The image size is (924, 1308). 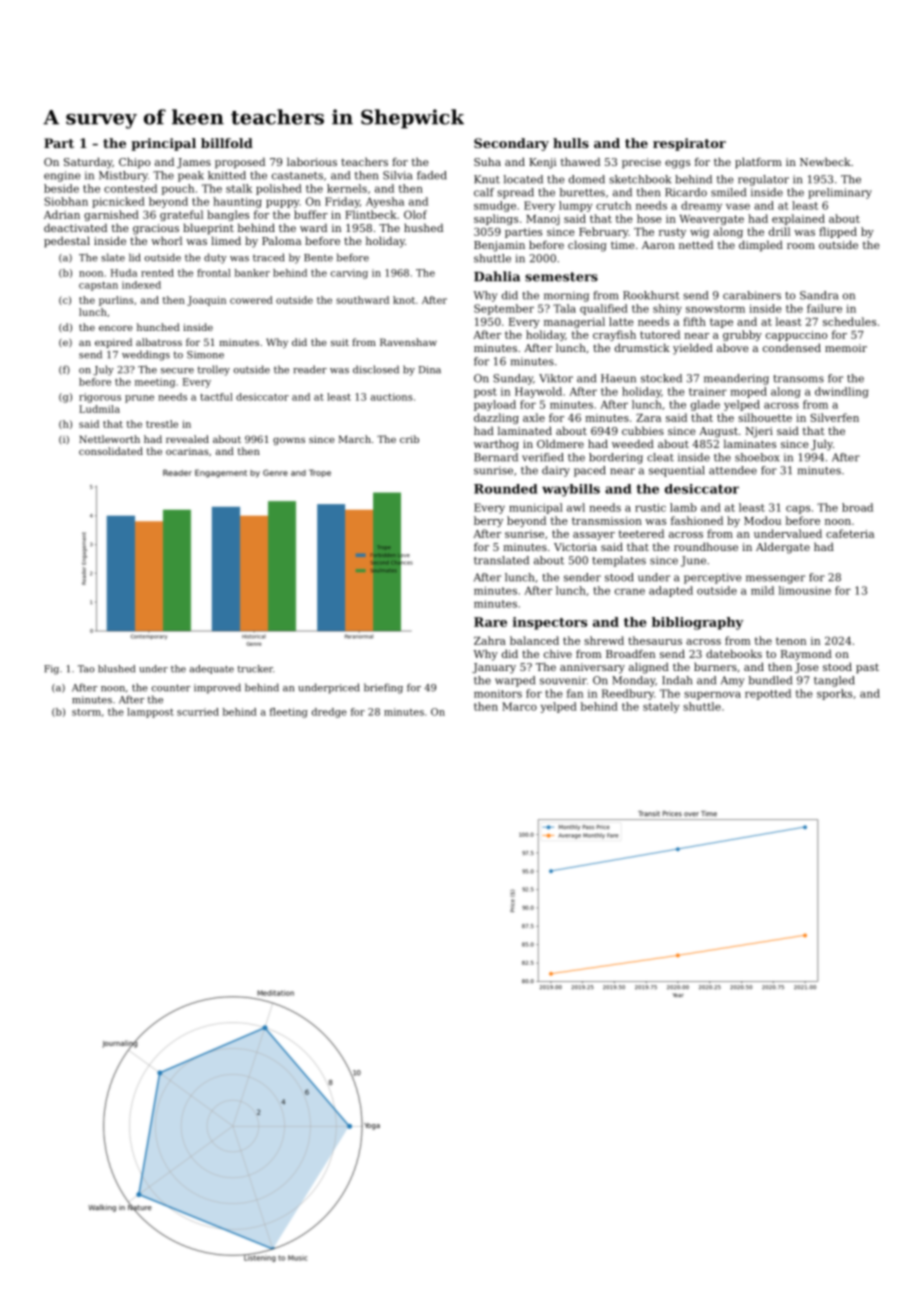 I want to click on Suha, so click(x=487, y=161).
